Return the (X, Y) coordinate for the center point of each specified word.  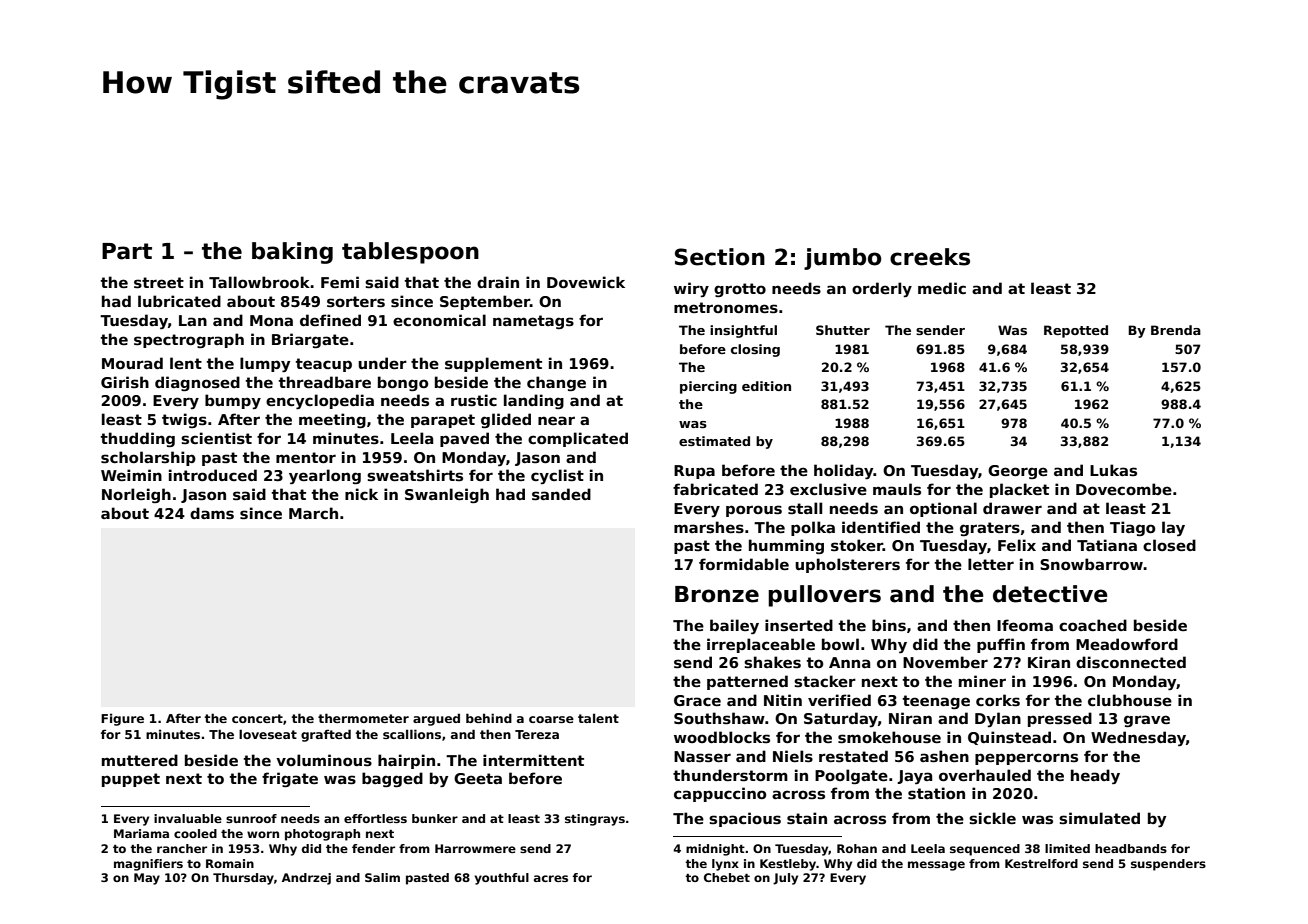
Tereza (537, 734)
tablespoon (410, 253)
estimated (714, 441)
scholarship (148, 458)
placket (1019, 490)
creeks (930, 257)
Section (720, 257)
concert (257, 718)
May (147, 879)
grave (1147, 721)
